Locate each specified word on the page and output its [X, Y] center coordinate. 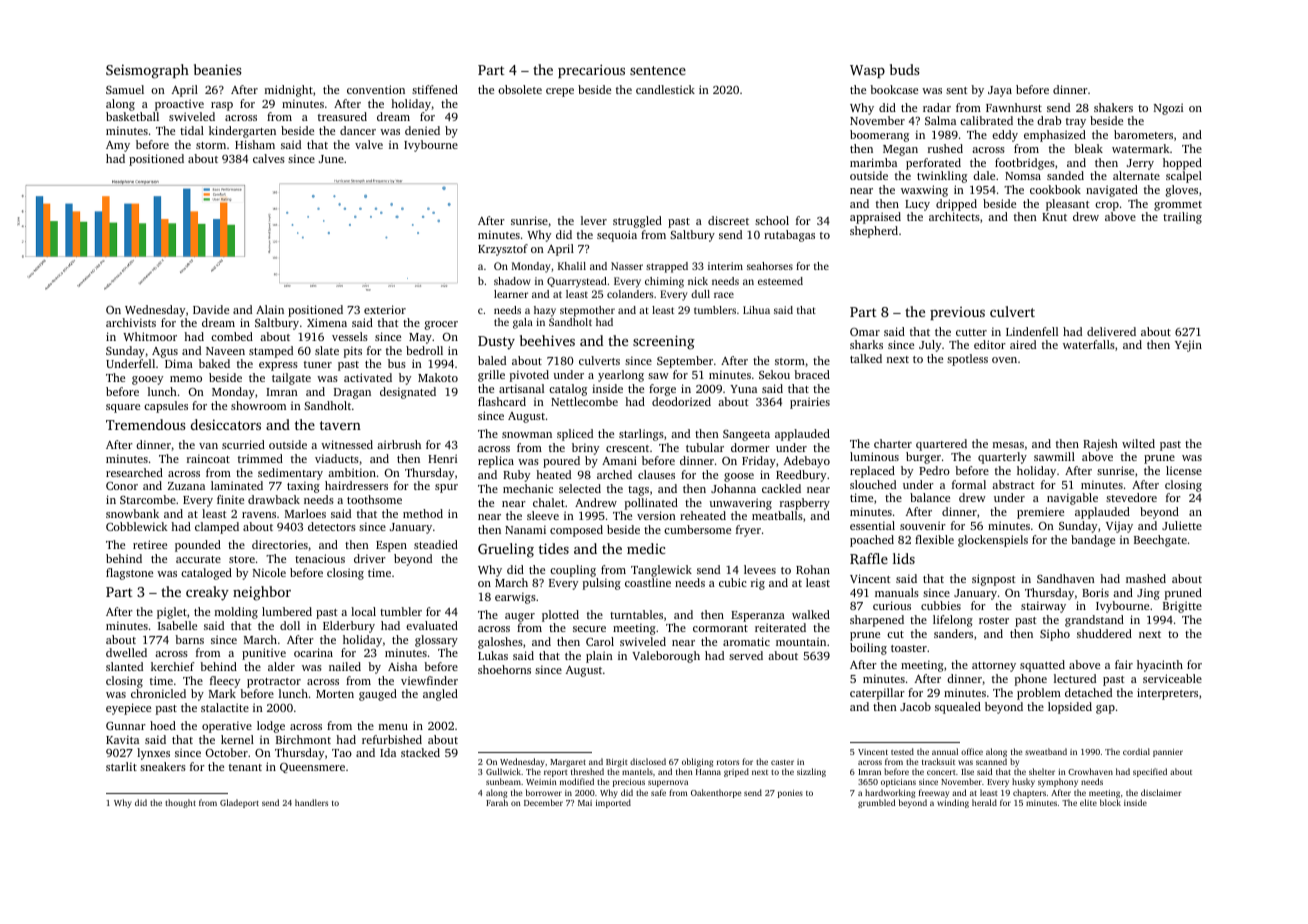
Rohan [813, 569]
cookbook [1055, 189]
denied [422, 130]
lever [594, 220]
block [1110, 802]
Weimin [541, 782]
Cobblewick [137, 526]
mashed [1146, 578]
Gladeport [239, 803]
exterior [385, 309]
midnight [289, 91]
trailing [1182, 218]
